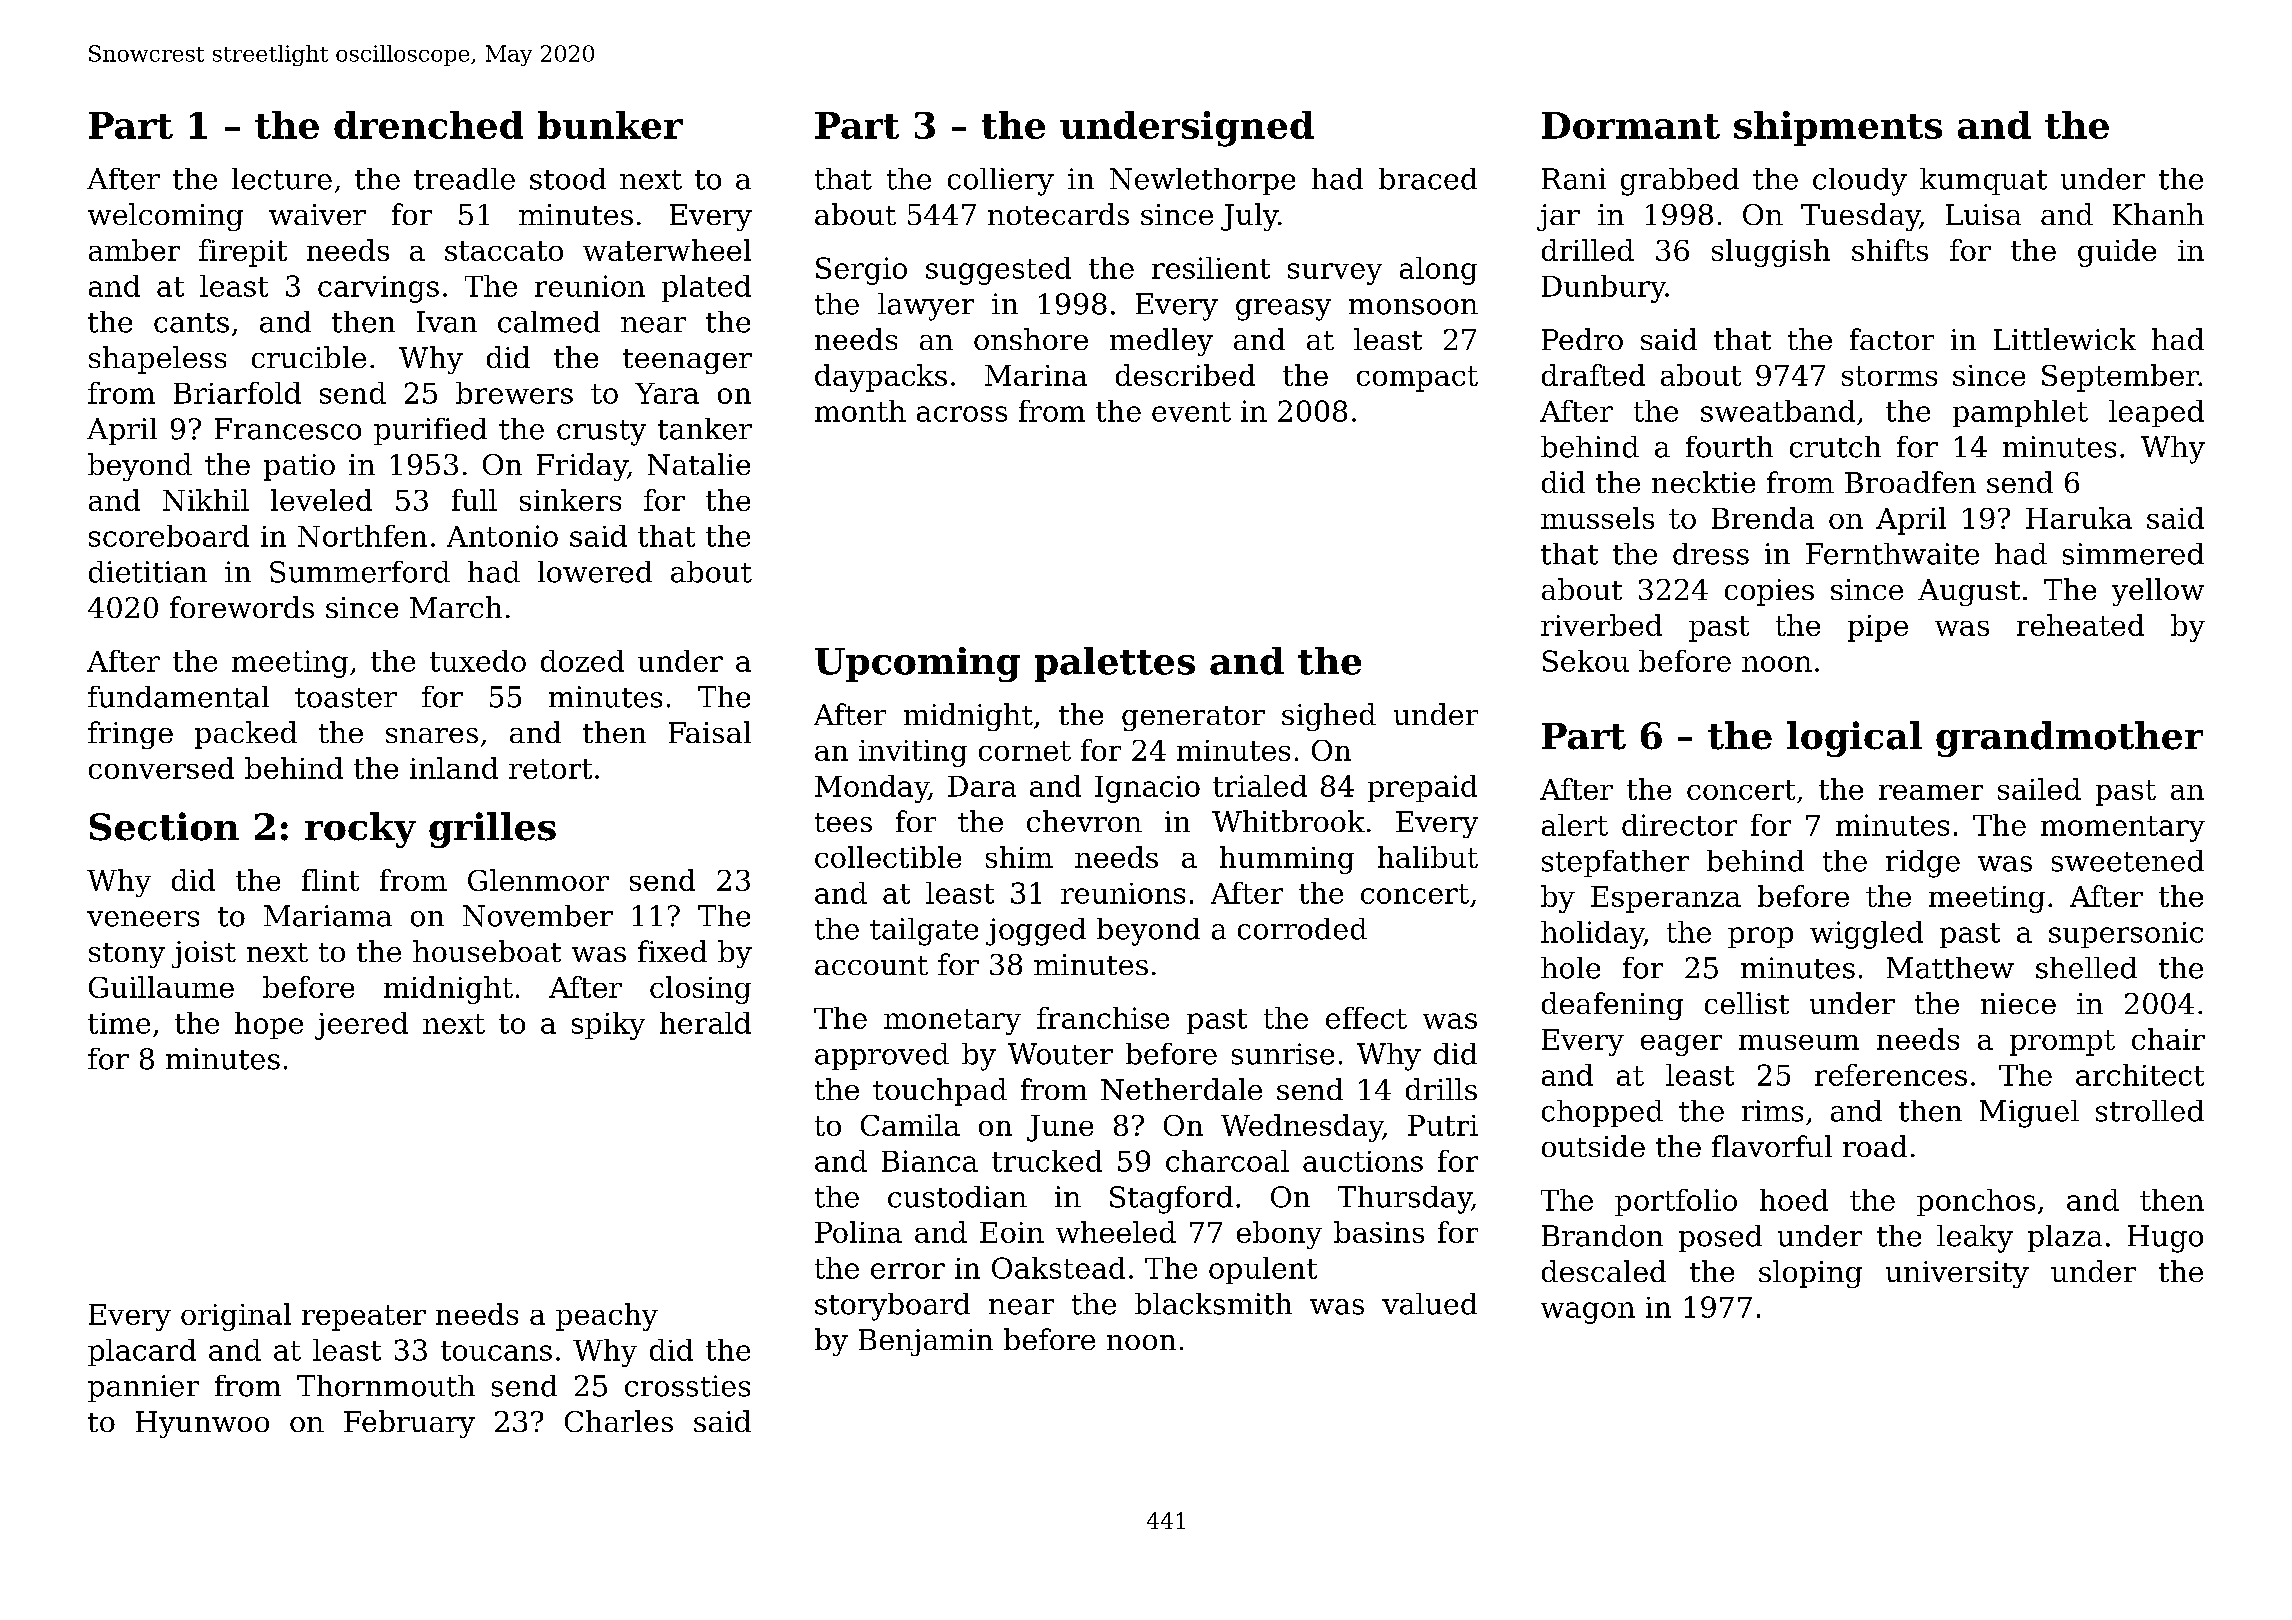 Image resolution: width=2292 pixels, height=1620 pixels. I want to click on February, so click(409, 1424).
